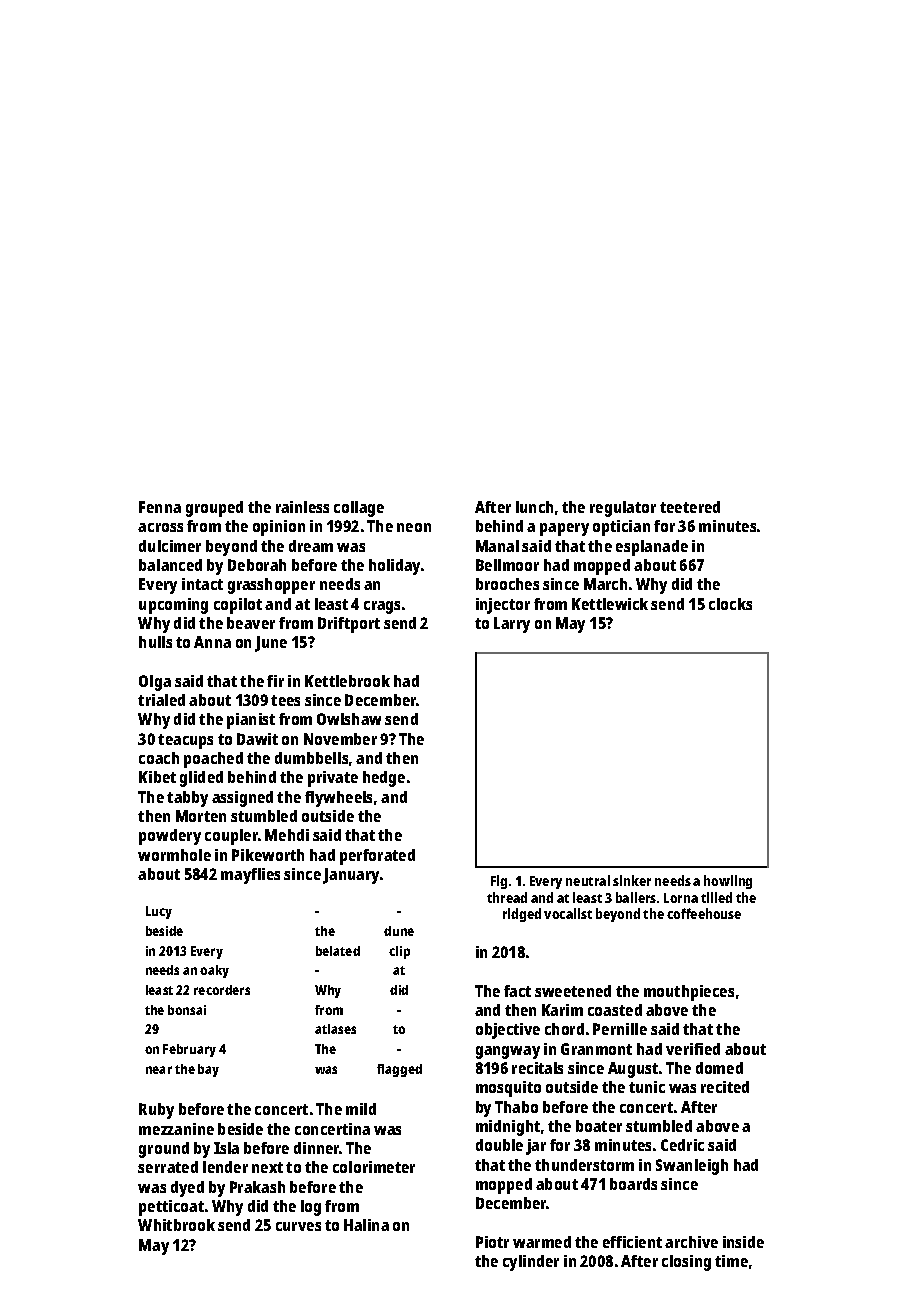 The width and height of the screenshot is (908, 1316). What do you see at coordinates (185, 741) in the screenshot?
I see `teacups` at bounding box center [185, 741].
